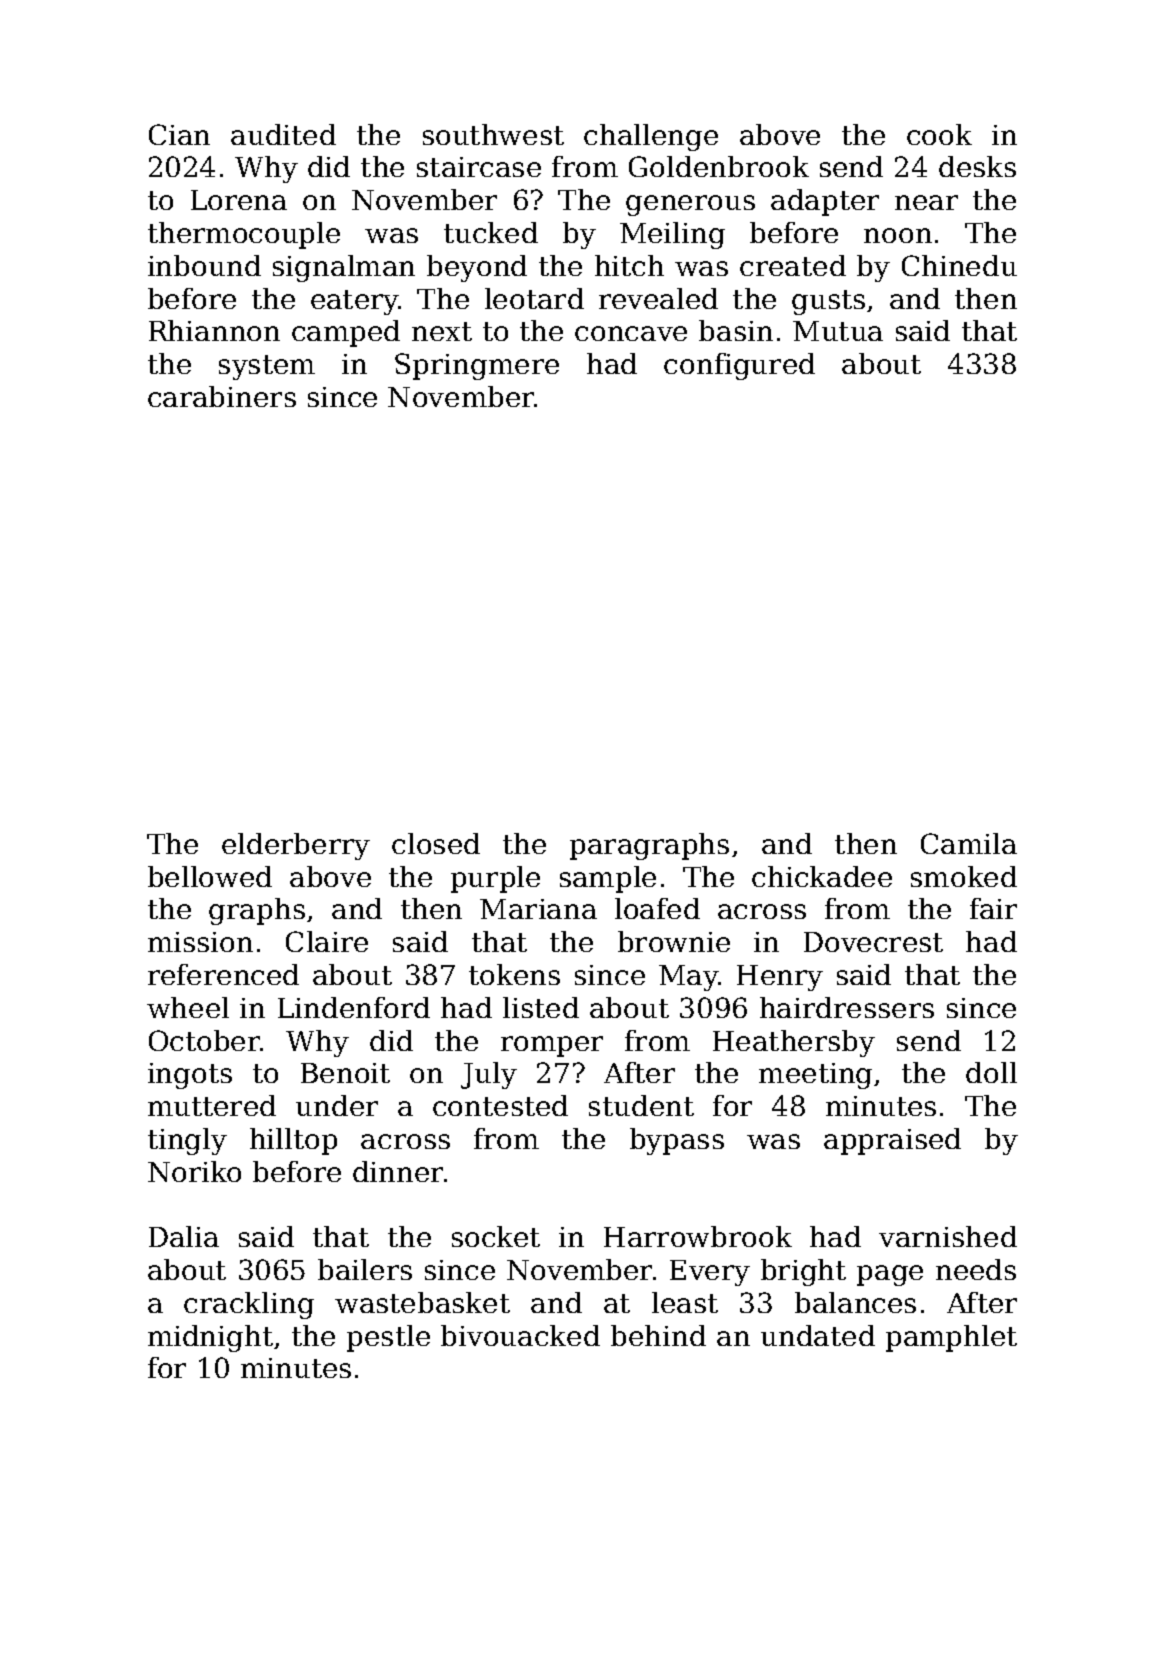 The width and height of the image is (1165, 1654). I want to click on cook, so click(939, 134).
